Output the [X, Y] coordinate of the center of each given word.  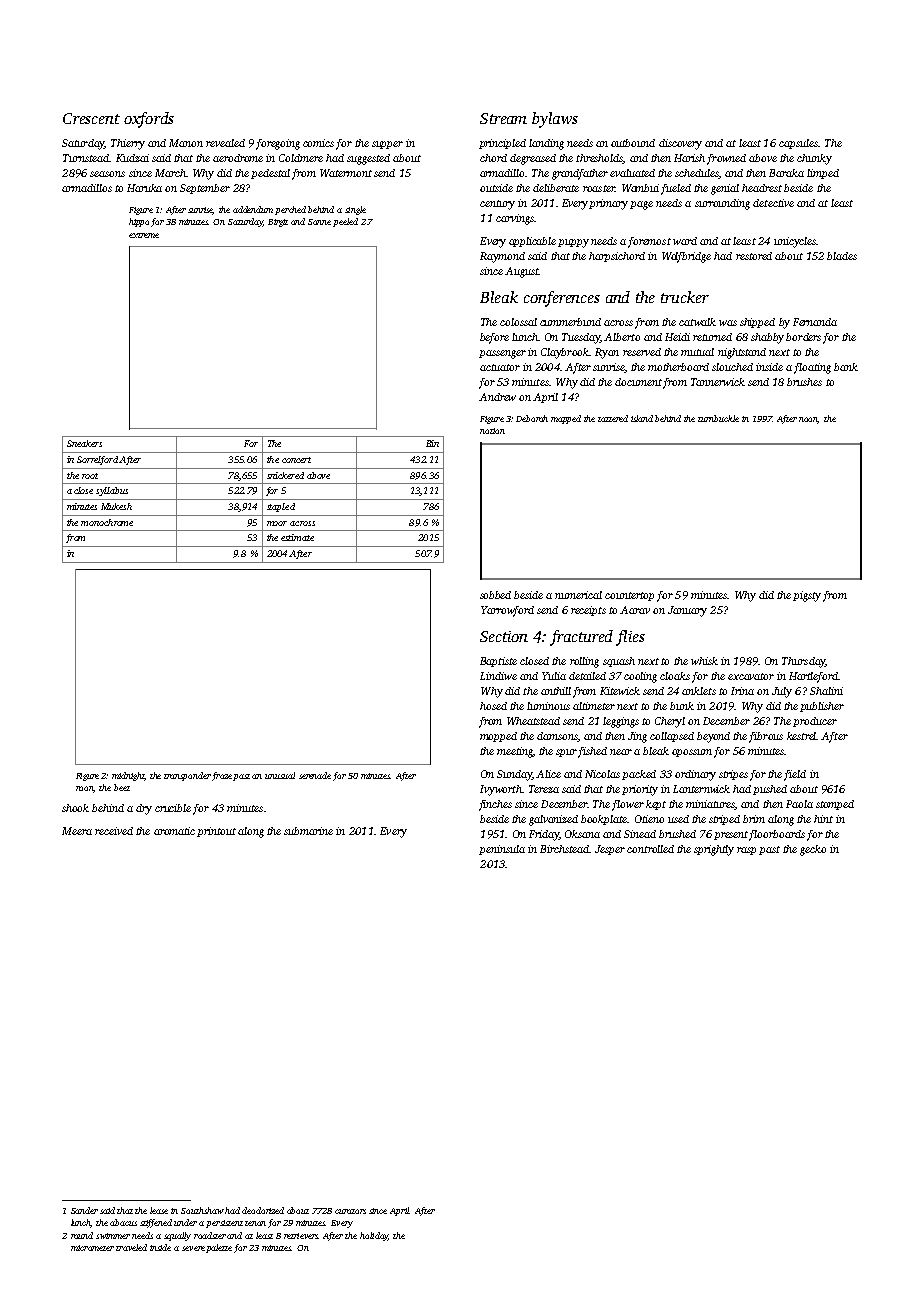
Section [504, 636]
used [678, 819]
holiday [374, 1236]
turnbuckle [718, 418]
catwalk [697, 322]
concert [296, 460]
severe [193, 1248]
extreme [144, 235]
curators [350, 1211]
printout [216, 832]
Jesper [610, 850]
